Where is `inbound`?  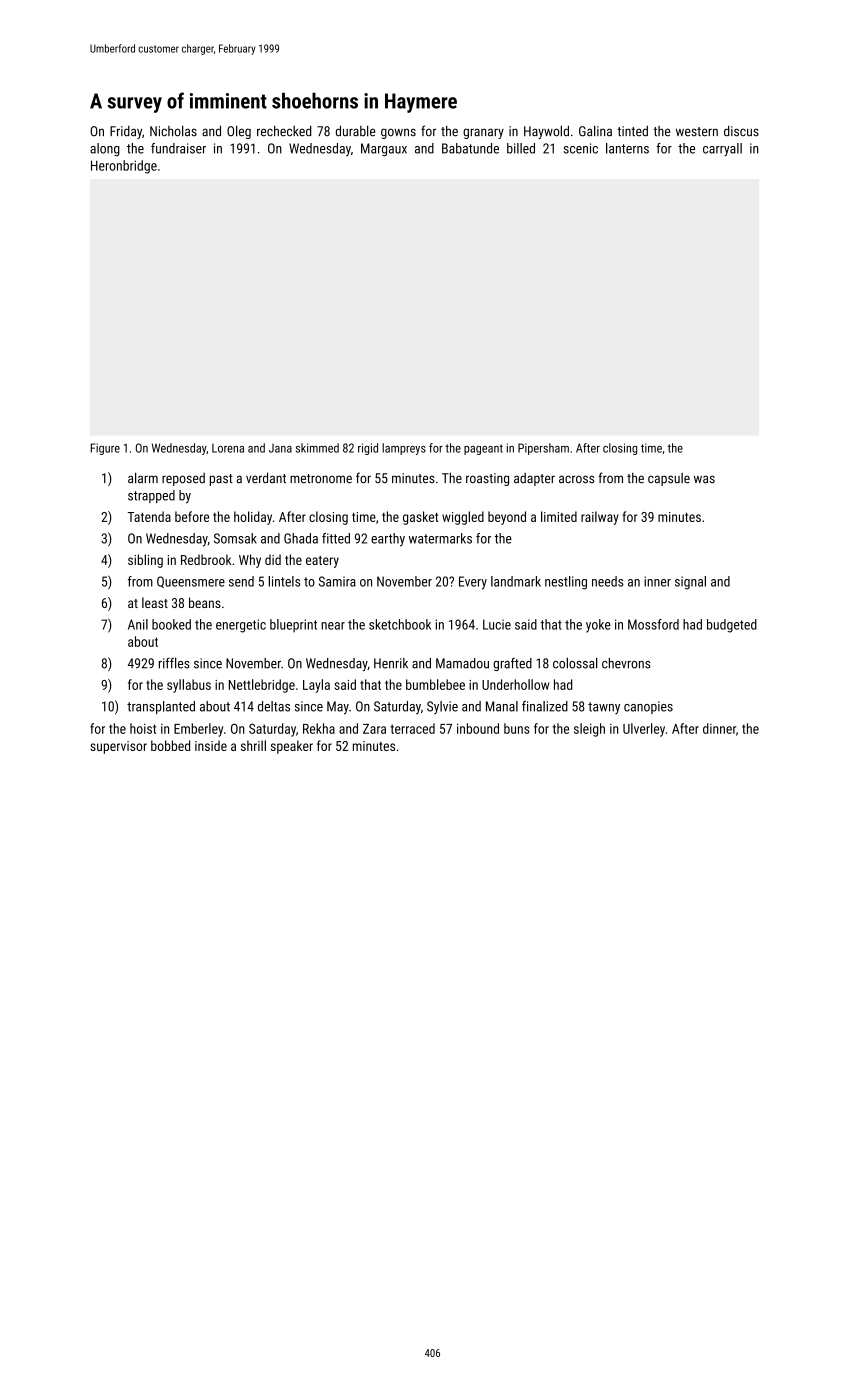
inbound is located at coordinates (478, 728).
